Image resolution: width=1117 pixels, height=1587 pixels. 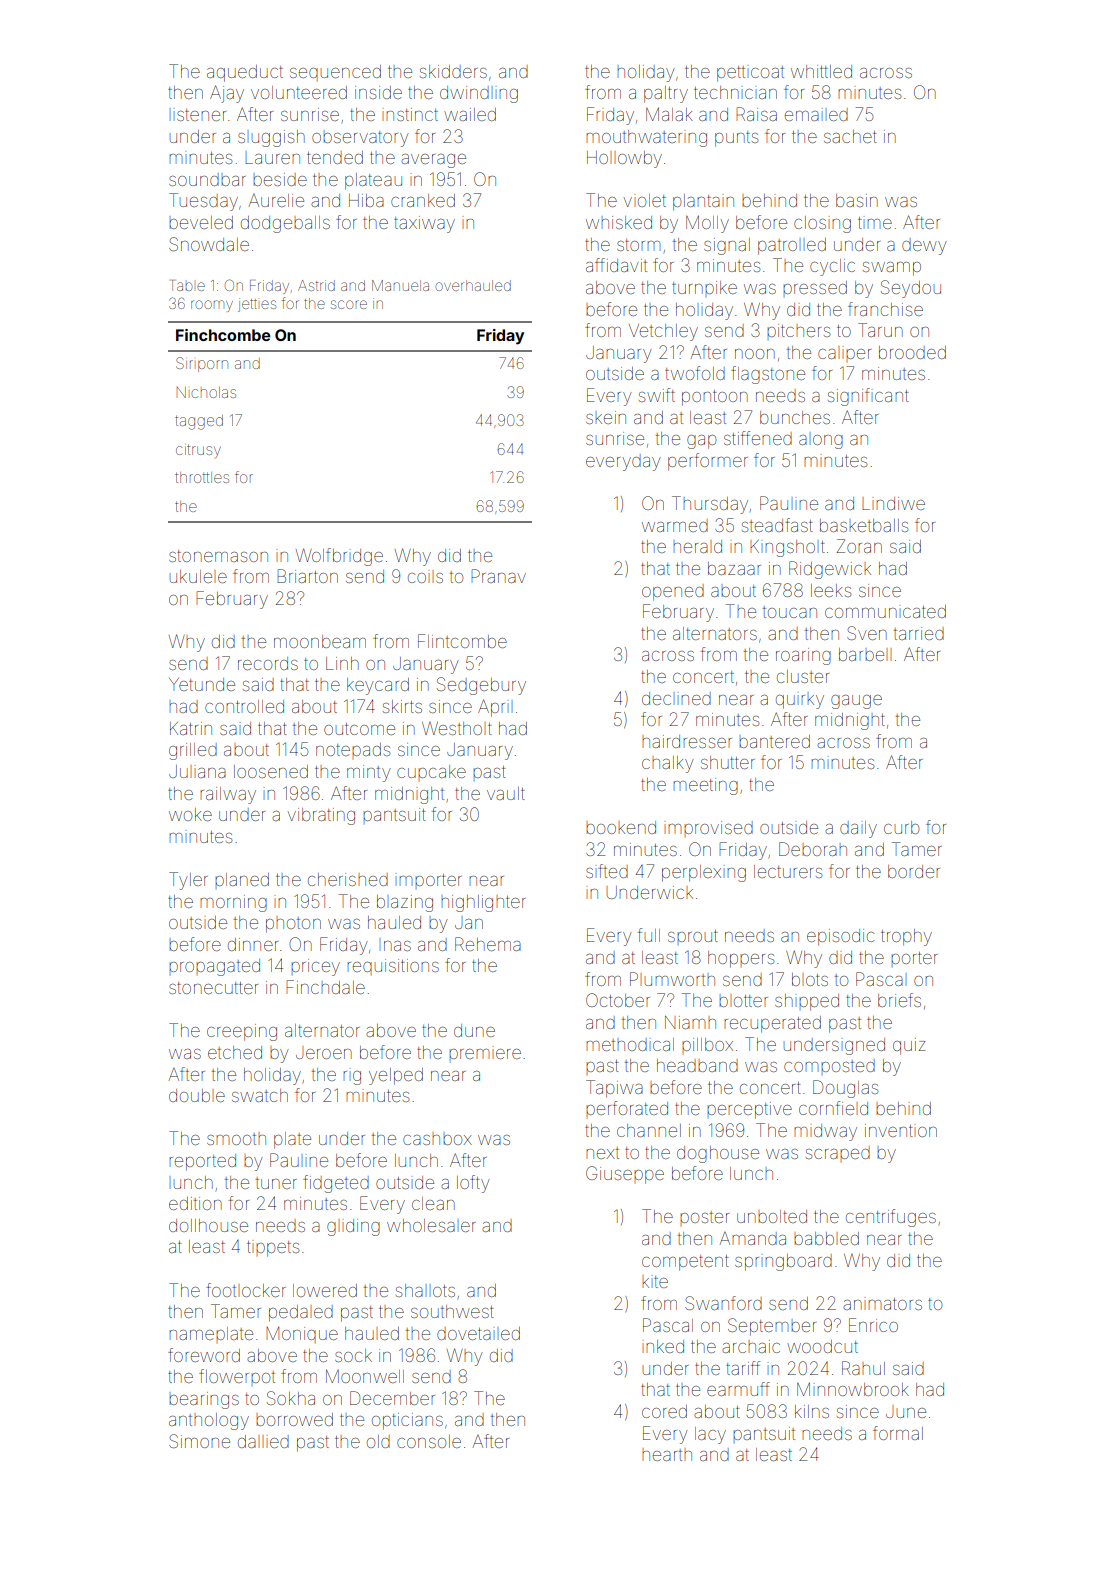 I want to click on whittled, so click(x=821, y=71).
